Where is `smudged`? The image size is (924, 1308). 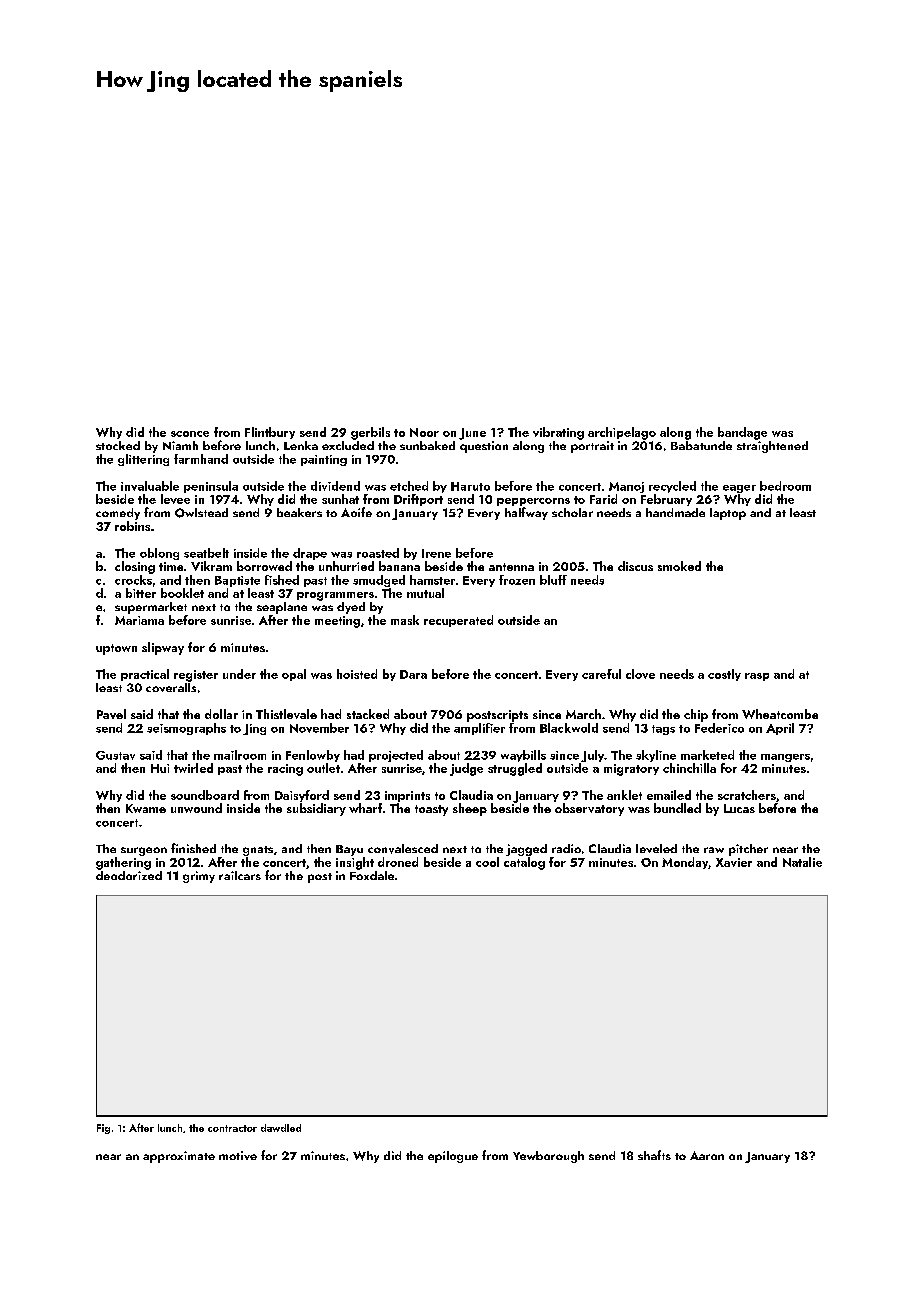 smudged is located at coordinates (379, 581).
